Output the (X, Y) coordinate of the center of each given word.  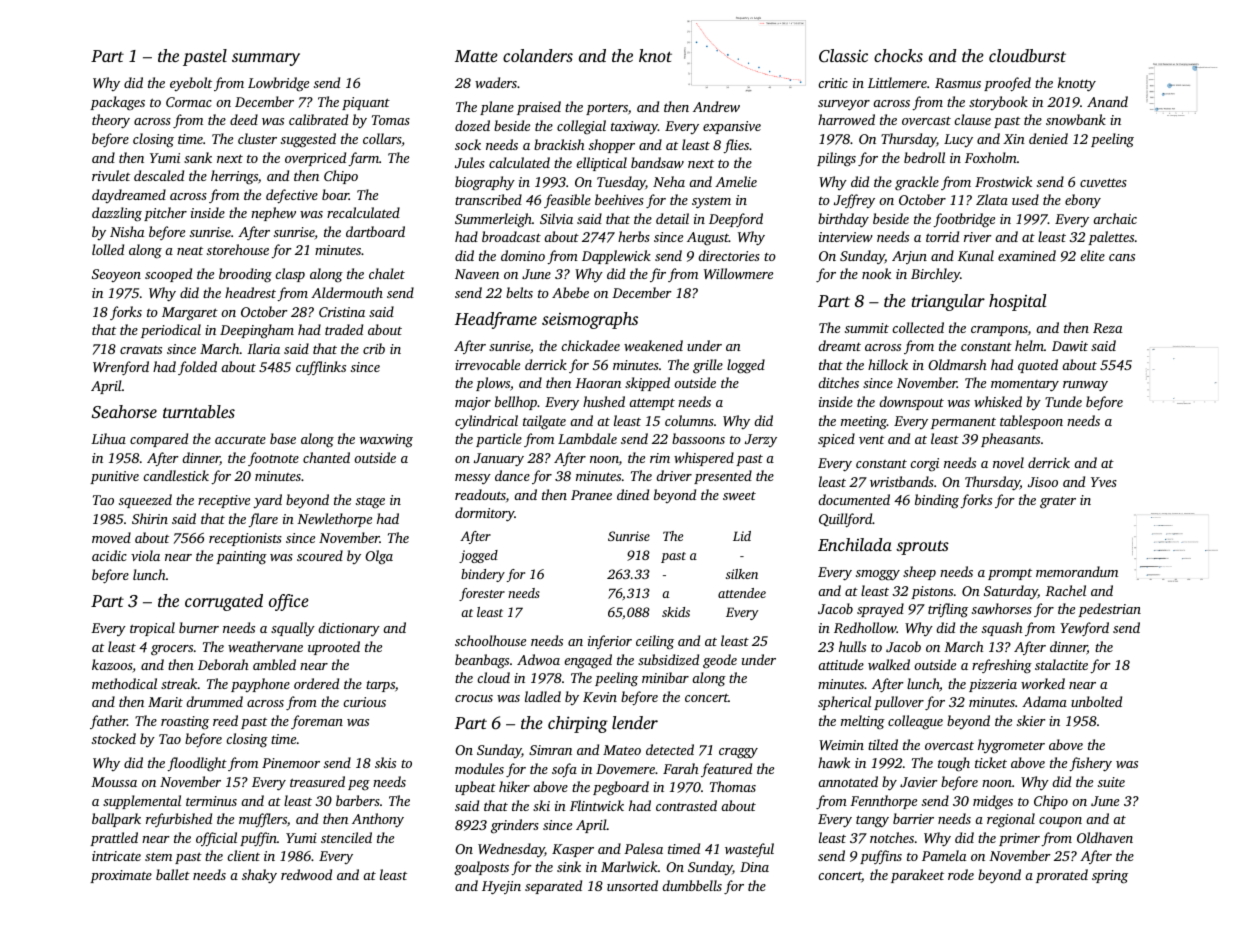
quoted (1038, 366)
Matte (476, 56)
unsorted (632, 885)
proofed (1007, 84)
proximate (121, 876)
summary (266, 59)
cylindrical (486, 422)
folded (197, 368)
